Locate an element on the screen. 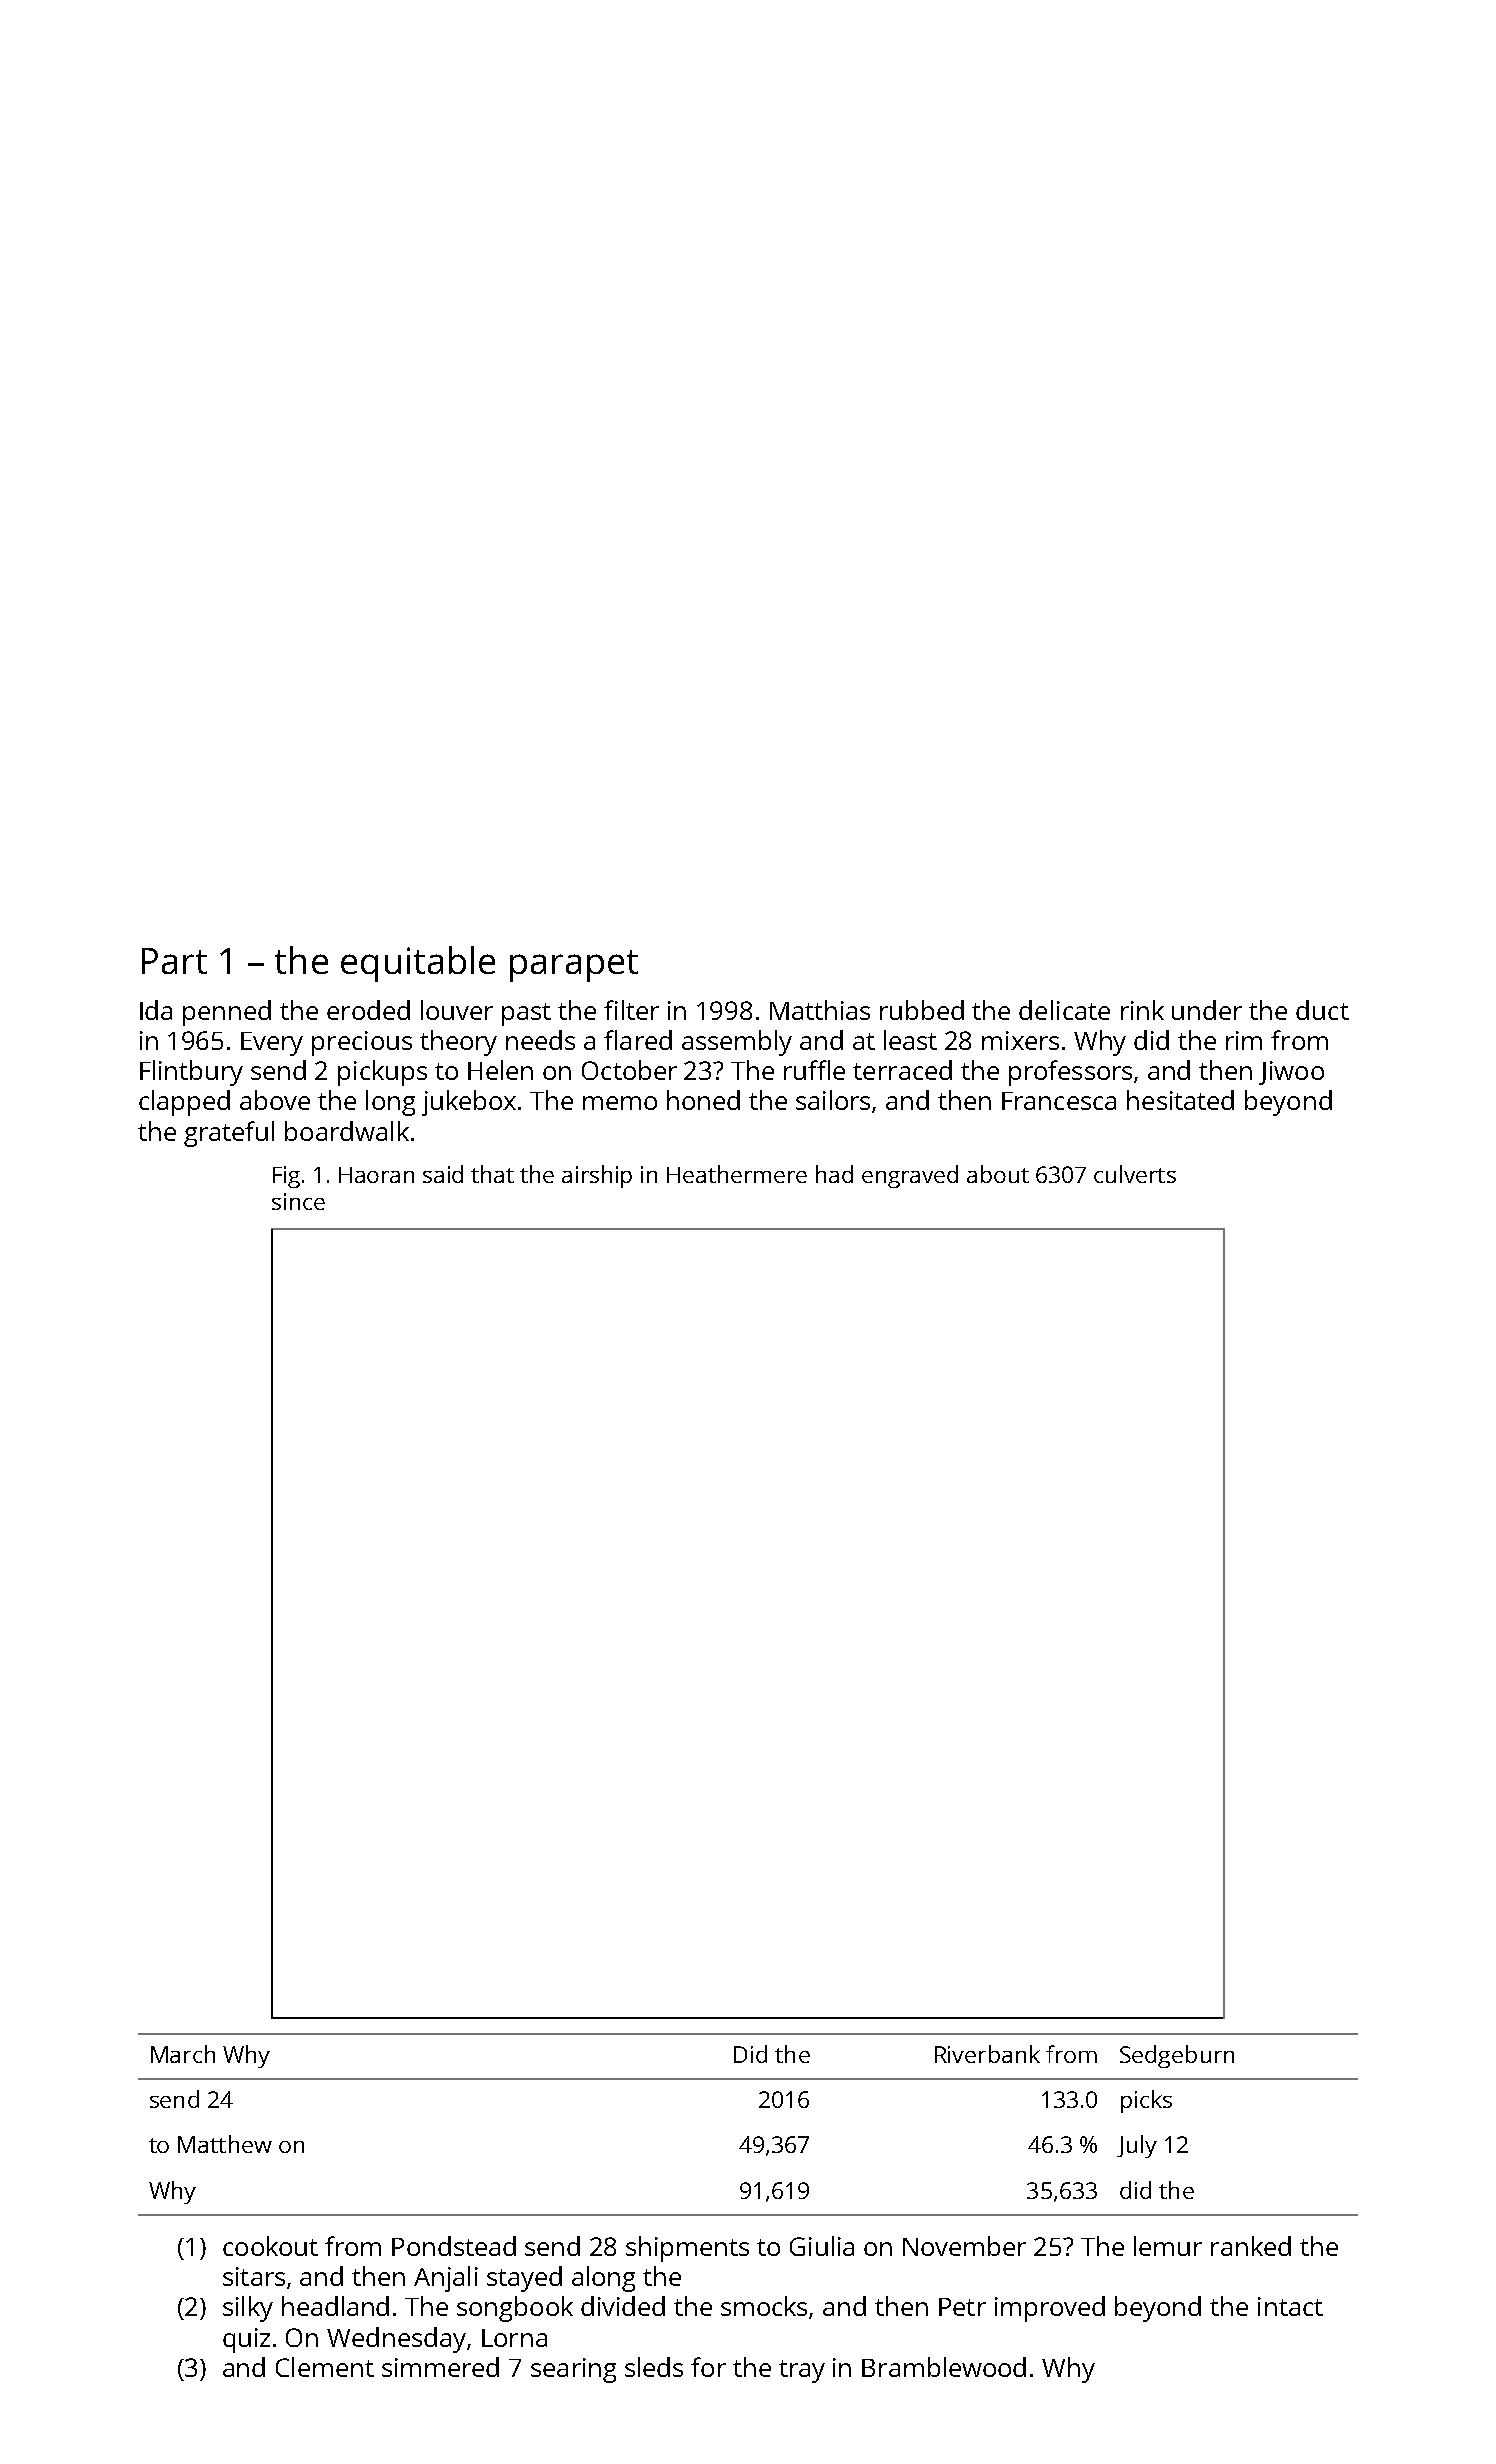  Haoran is located at coordinates (376, 1175).
